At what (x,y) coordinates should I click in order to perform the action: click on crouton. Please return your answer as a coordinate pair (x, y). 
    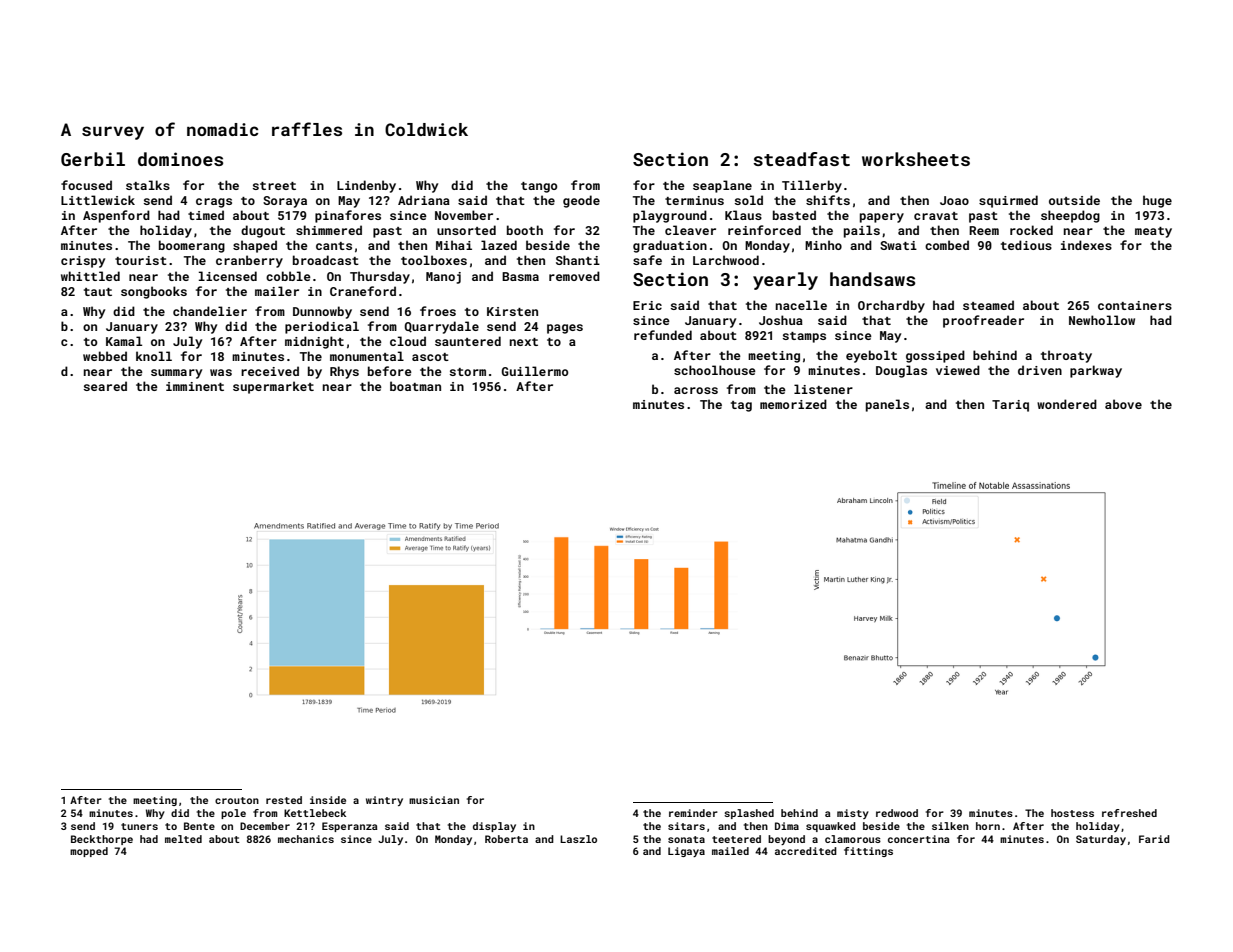
    Looking at the image, I should click on (237, 800).
